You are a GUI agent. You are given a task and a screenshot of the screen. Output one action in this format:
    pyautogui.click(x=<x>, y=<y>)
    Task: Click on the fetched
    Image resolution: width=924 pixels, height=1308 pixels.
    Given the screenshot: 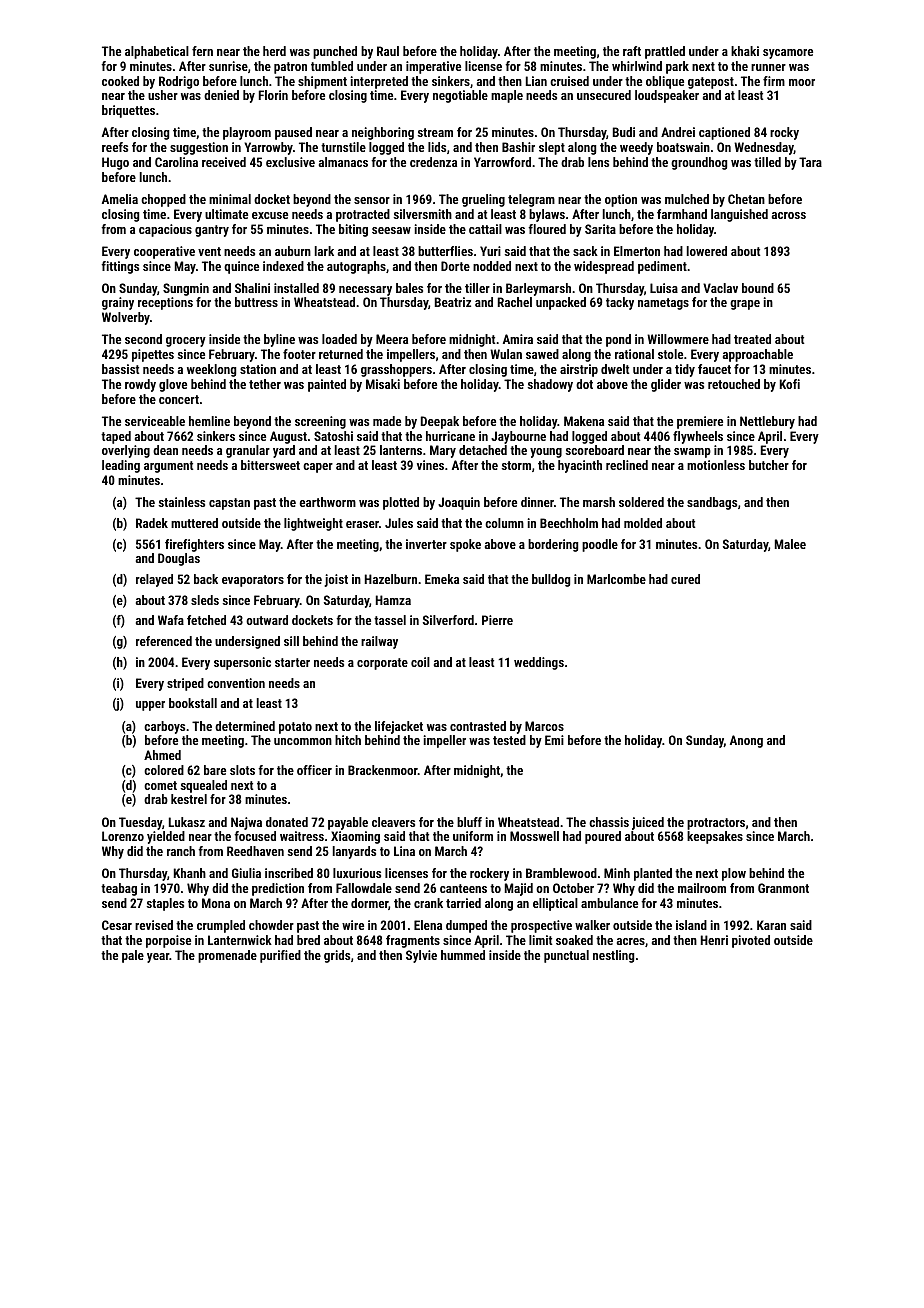 What is the action you would take?
    pyautogui.click(x=206, y=620)
